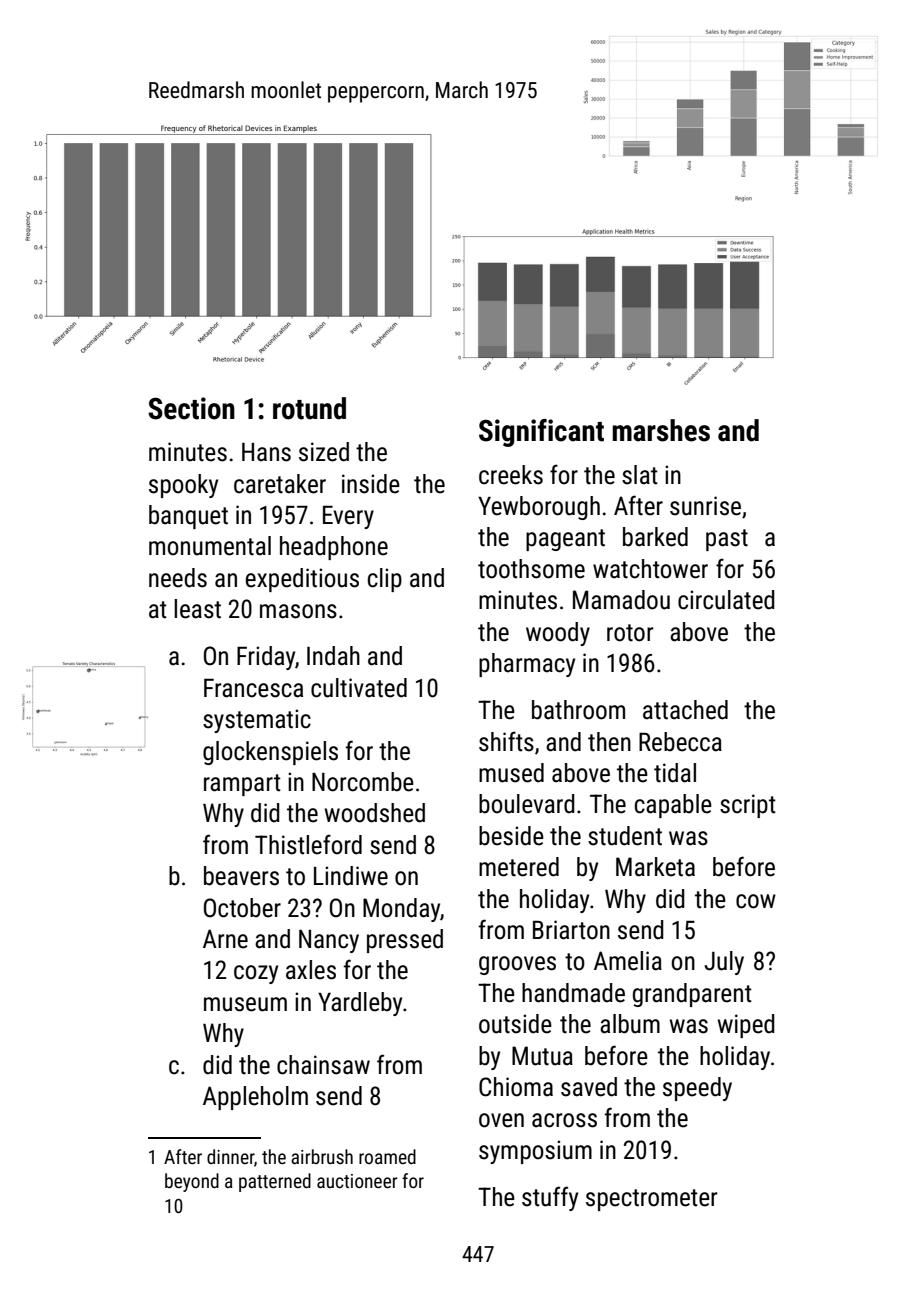  I want to click on woodshed, so click(375, 813).
